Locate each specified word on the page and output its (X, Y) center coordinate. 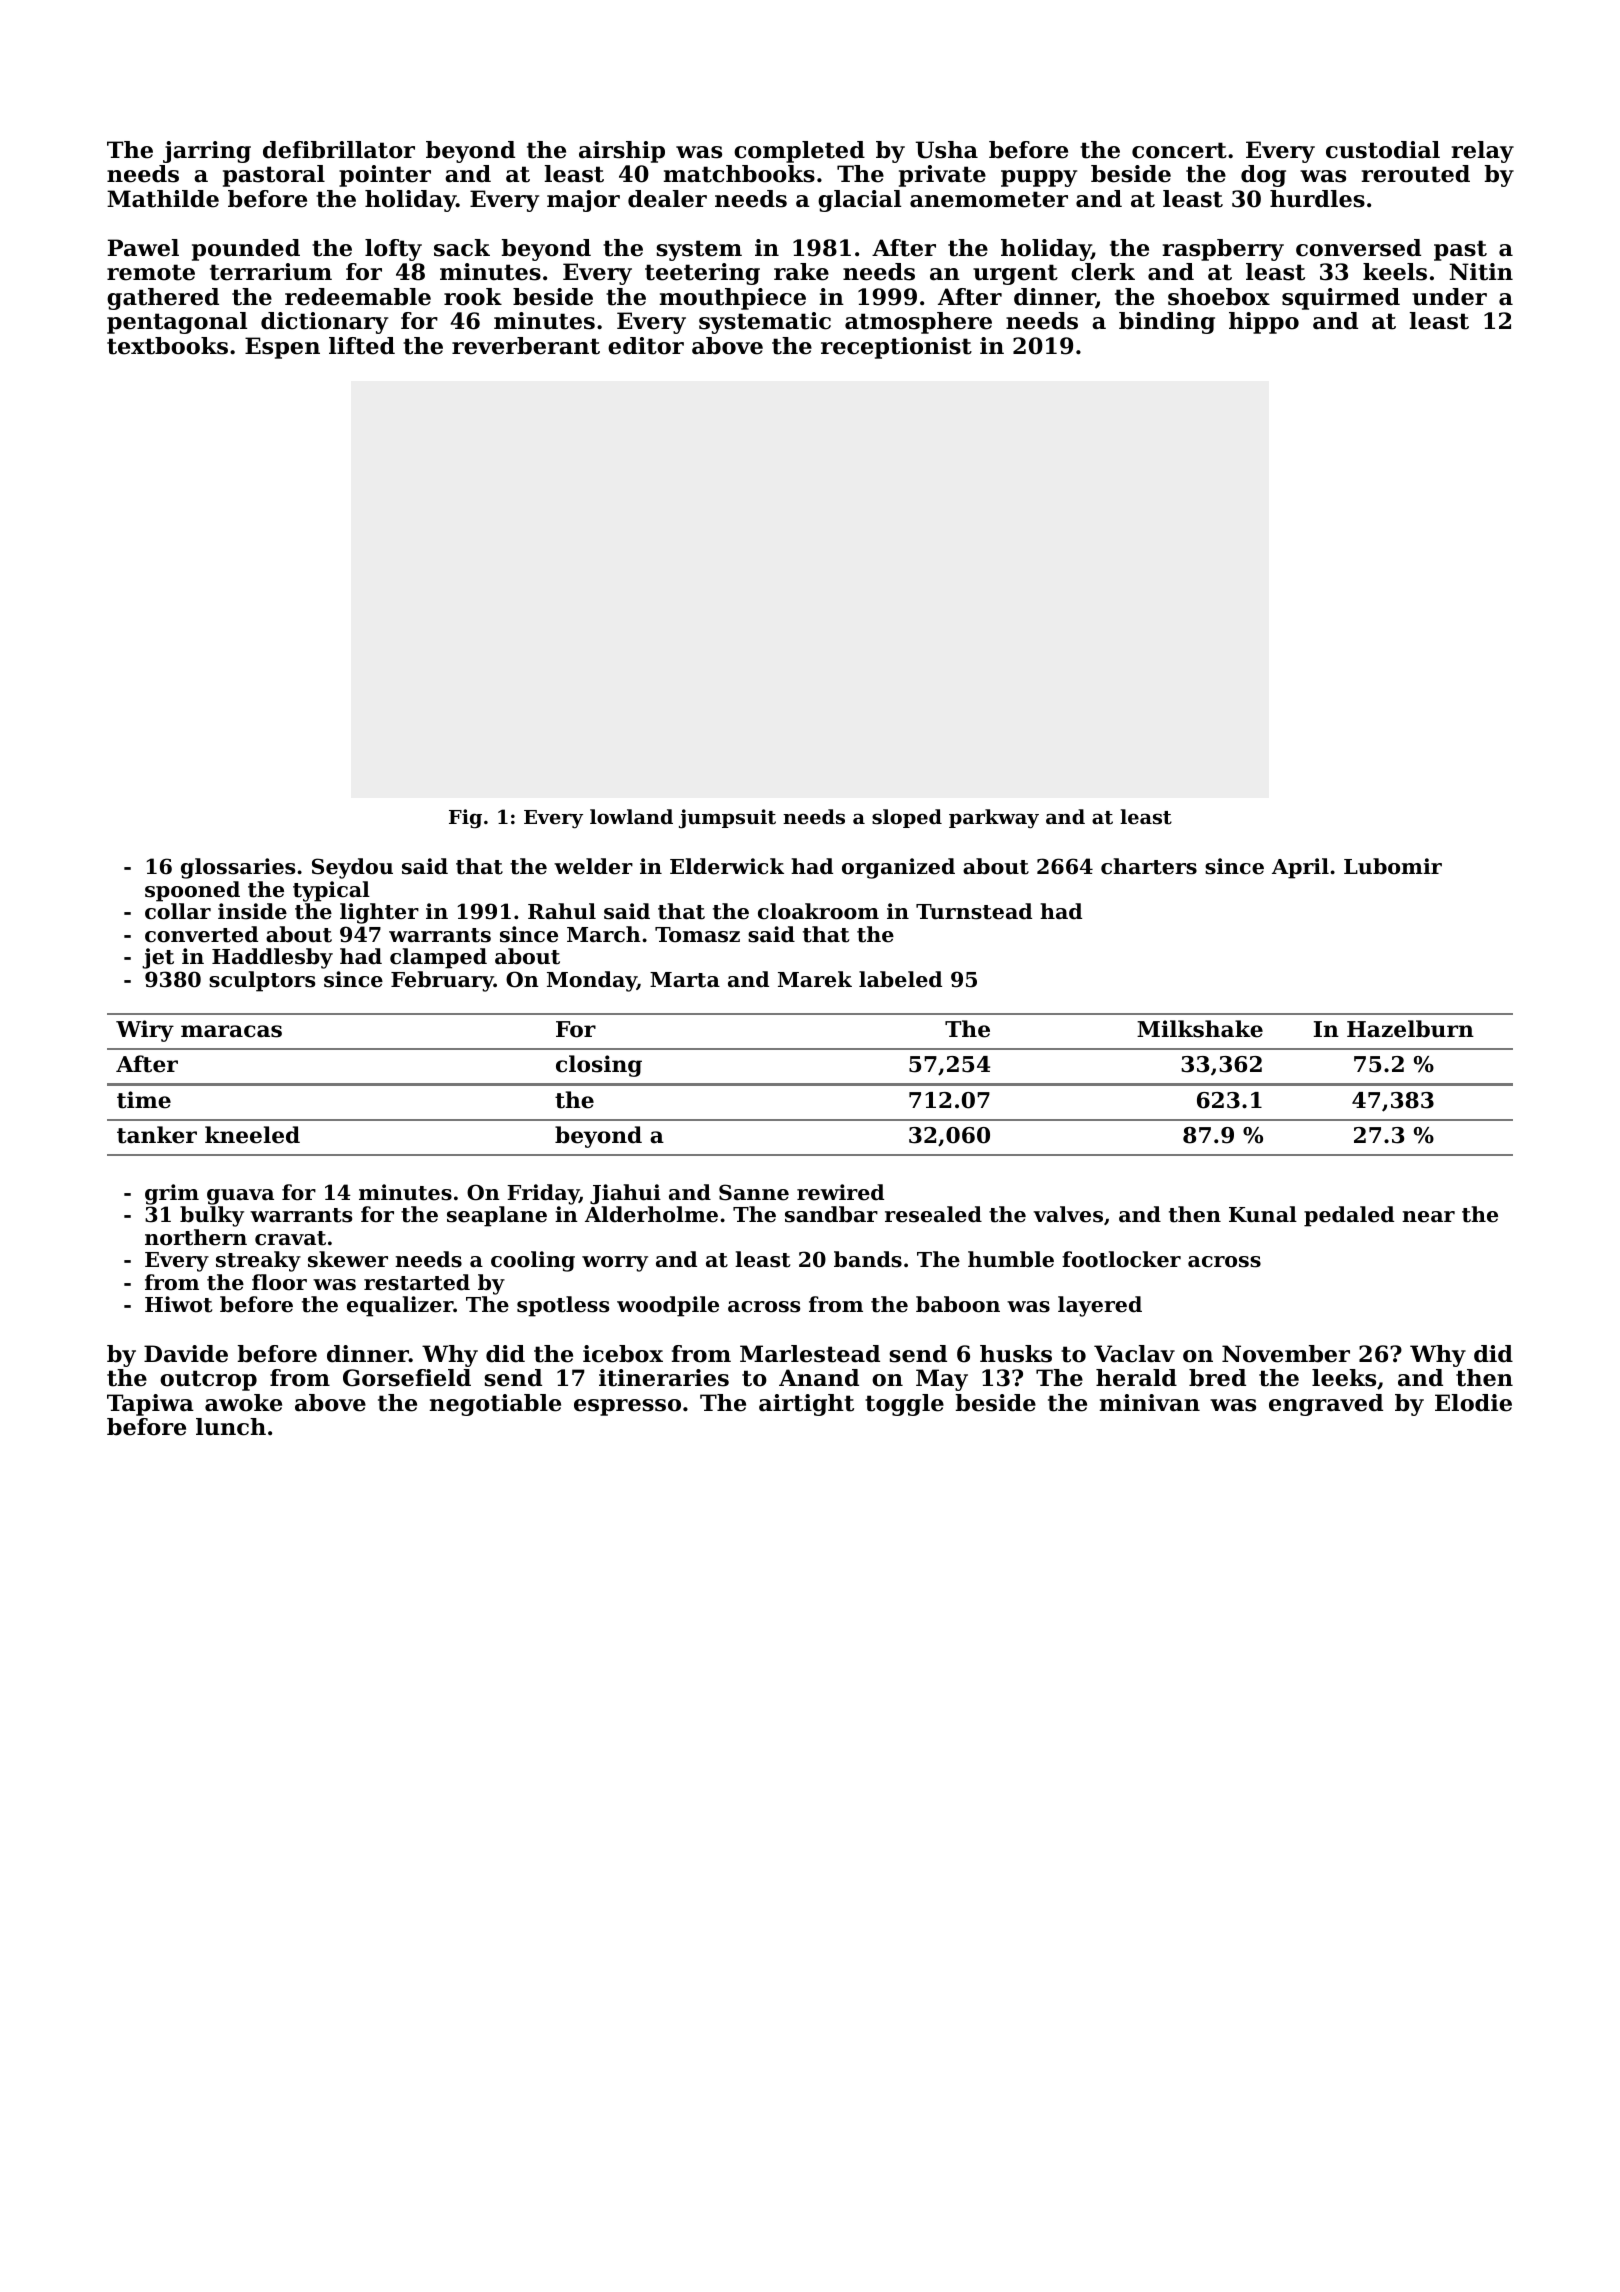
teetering (702, 274)
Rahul (562, 911)
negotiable (495, 1405)
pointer (385, 176)
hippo (1264, 323)
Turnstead (974, 911)
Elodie (1473, 1403)
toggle (904, 1405)
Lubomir (1393, 866)
